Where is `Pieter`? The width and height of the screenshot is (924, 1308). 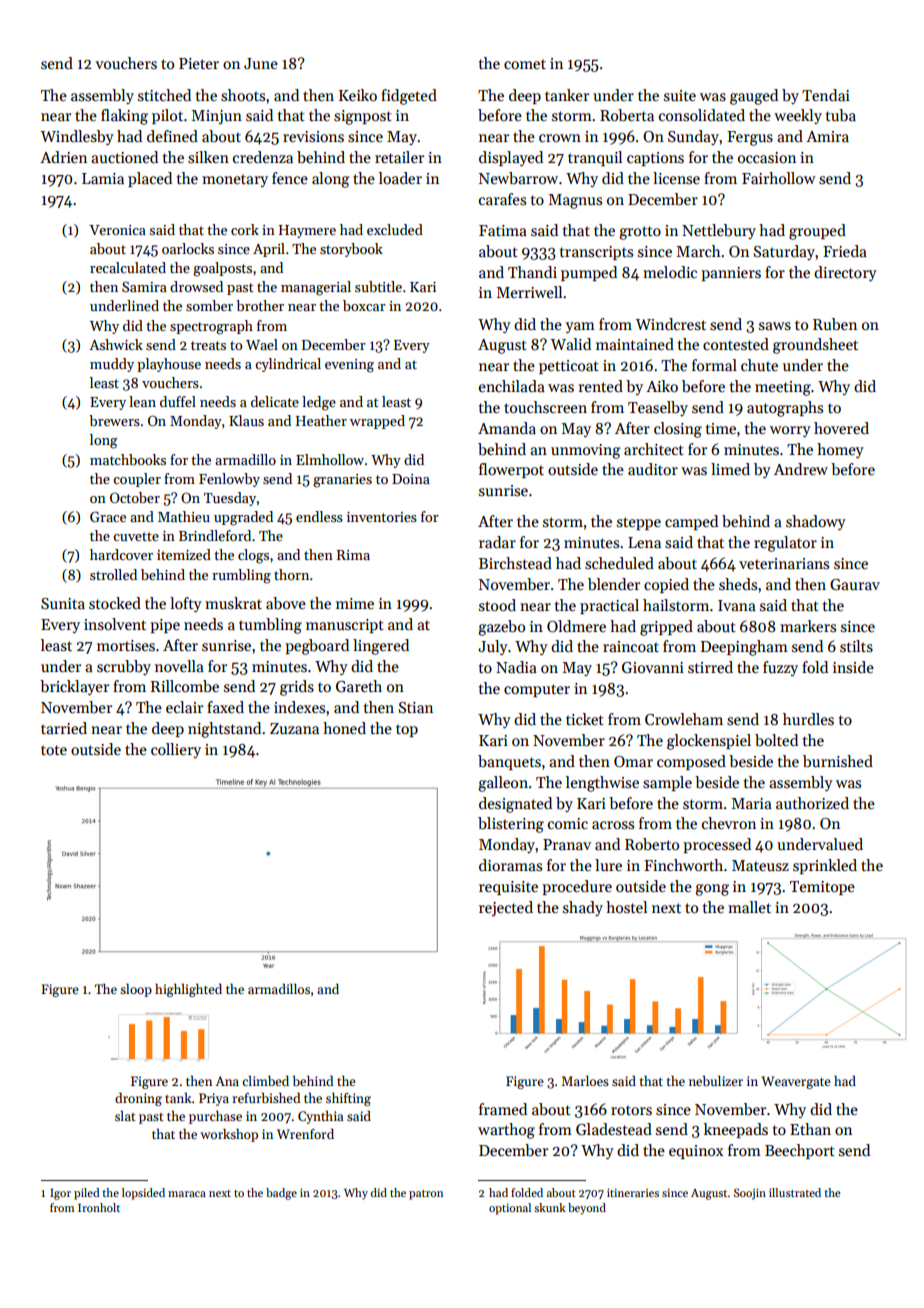
Pieter is located at coordinates (199, 63).
